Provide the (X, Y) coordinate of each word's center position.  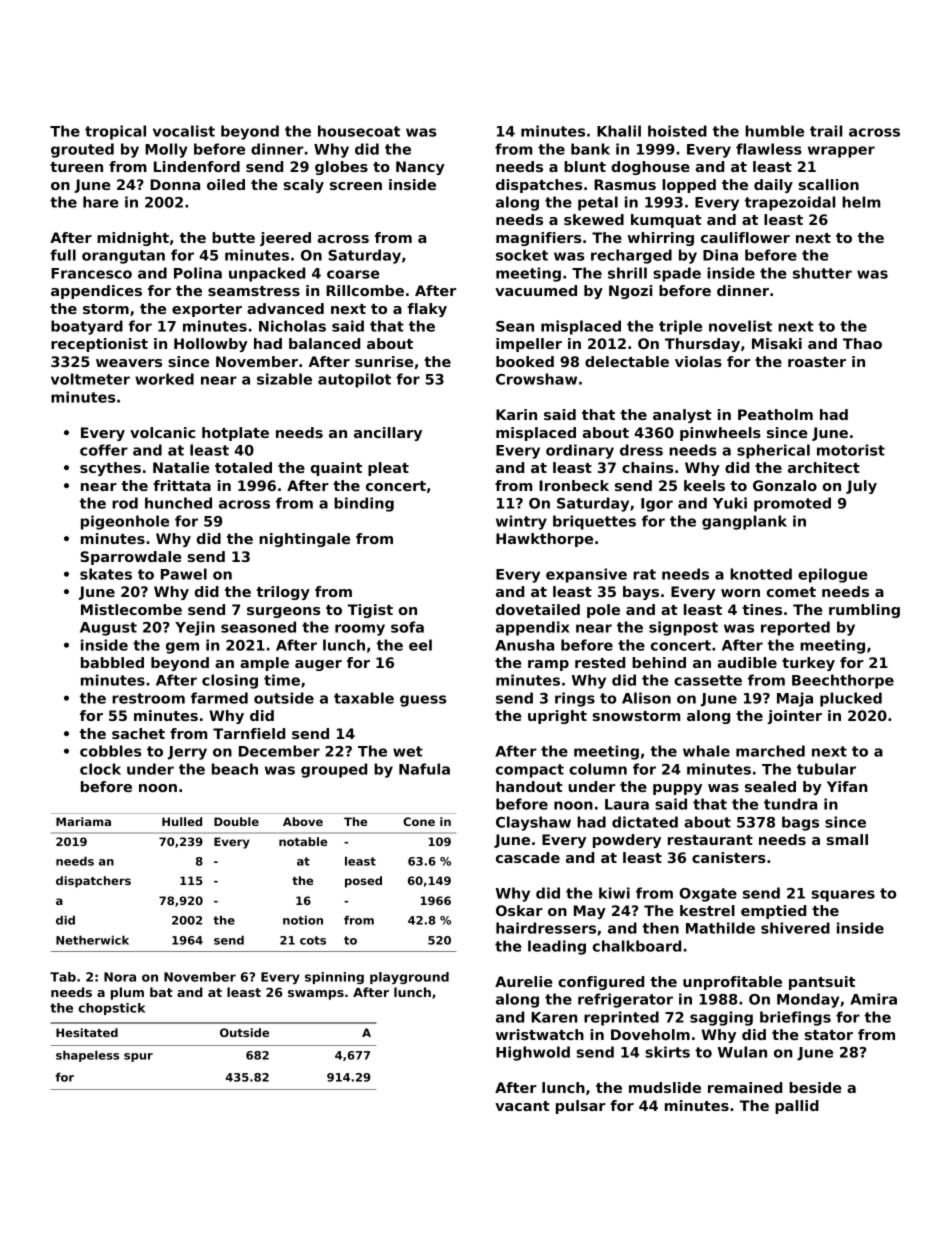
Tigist (370, 611)
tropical (115, 132)
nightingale (304, 540)
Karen (554, 1017)
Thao (862, 343)
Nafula (424, 769)
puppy (677, 789)
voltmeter (90, 379)
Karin (516, 414)
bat (161, 992)
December (279, 751)
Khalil (619, 131)
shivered (795, 928)
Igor (657, 505)
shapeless (87, 1056)
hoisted (677, 131)
